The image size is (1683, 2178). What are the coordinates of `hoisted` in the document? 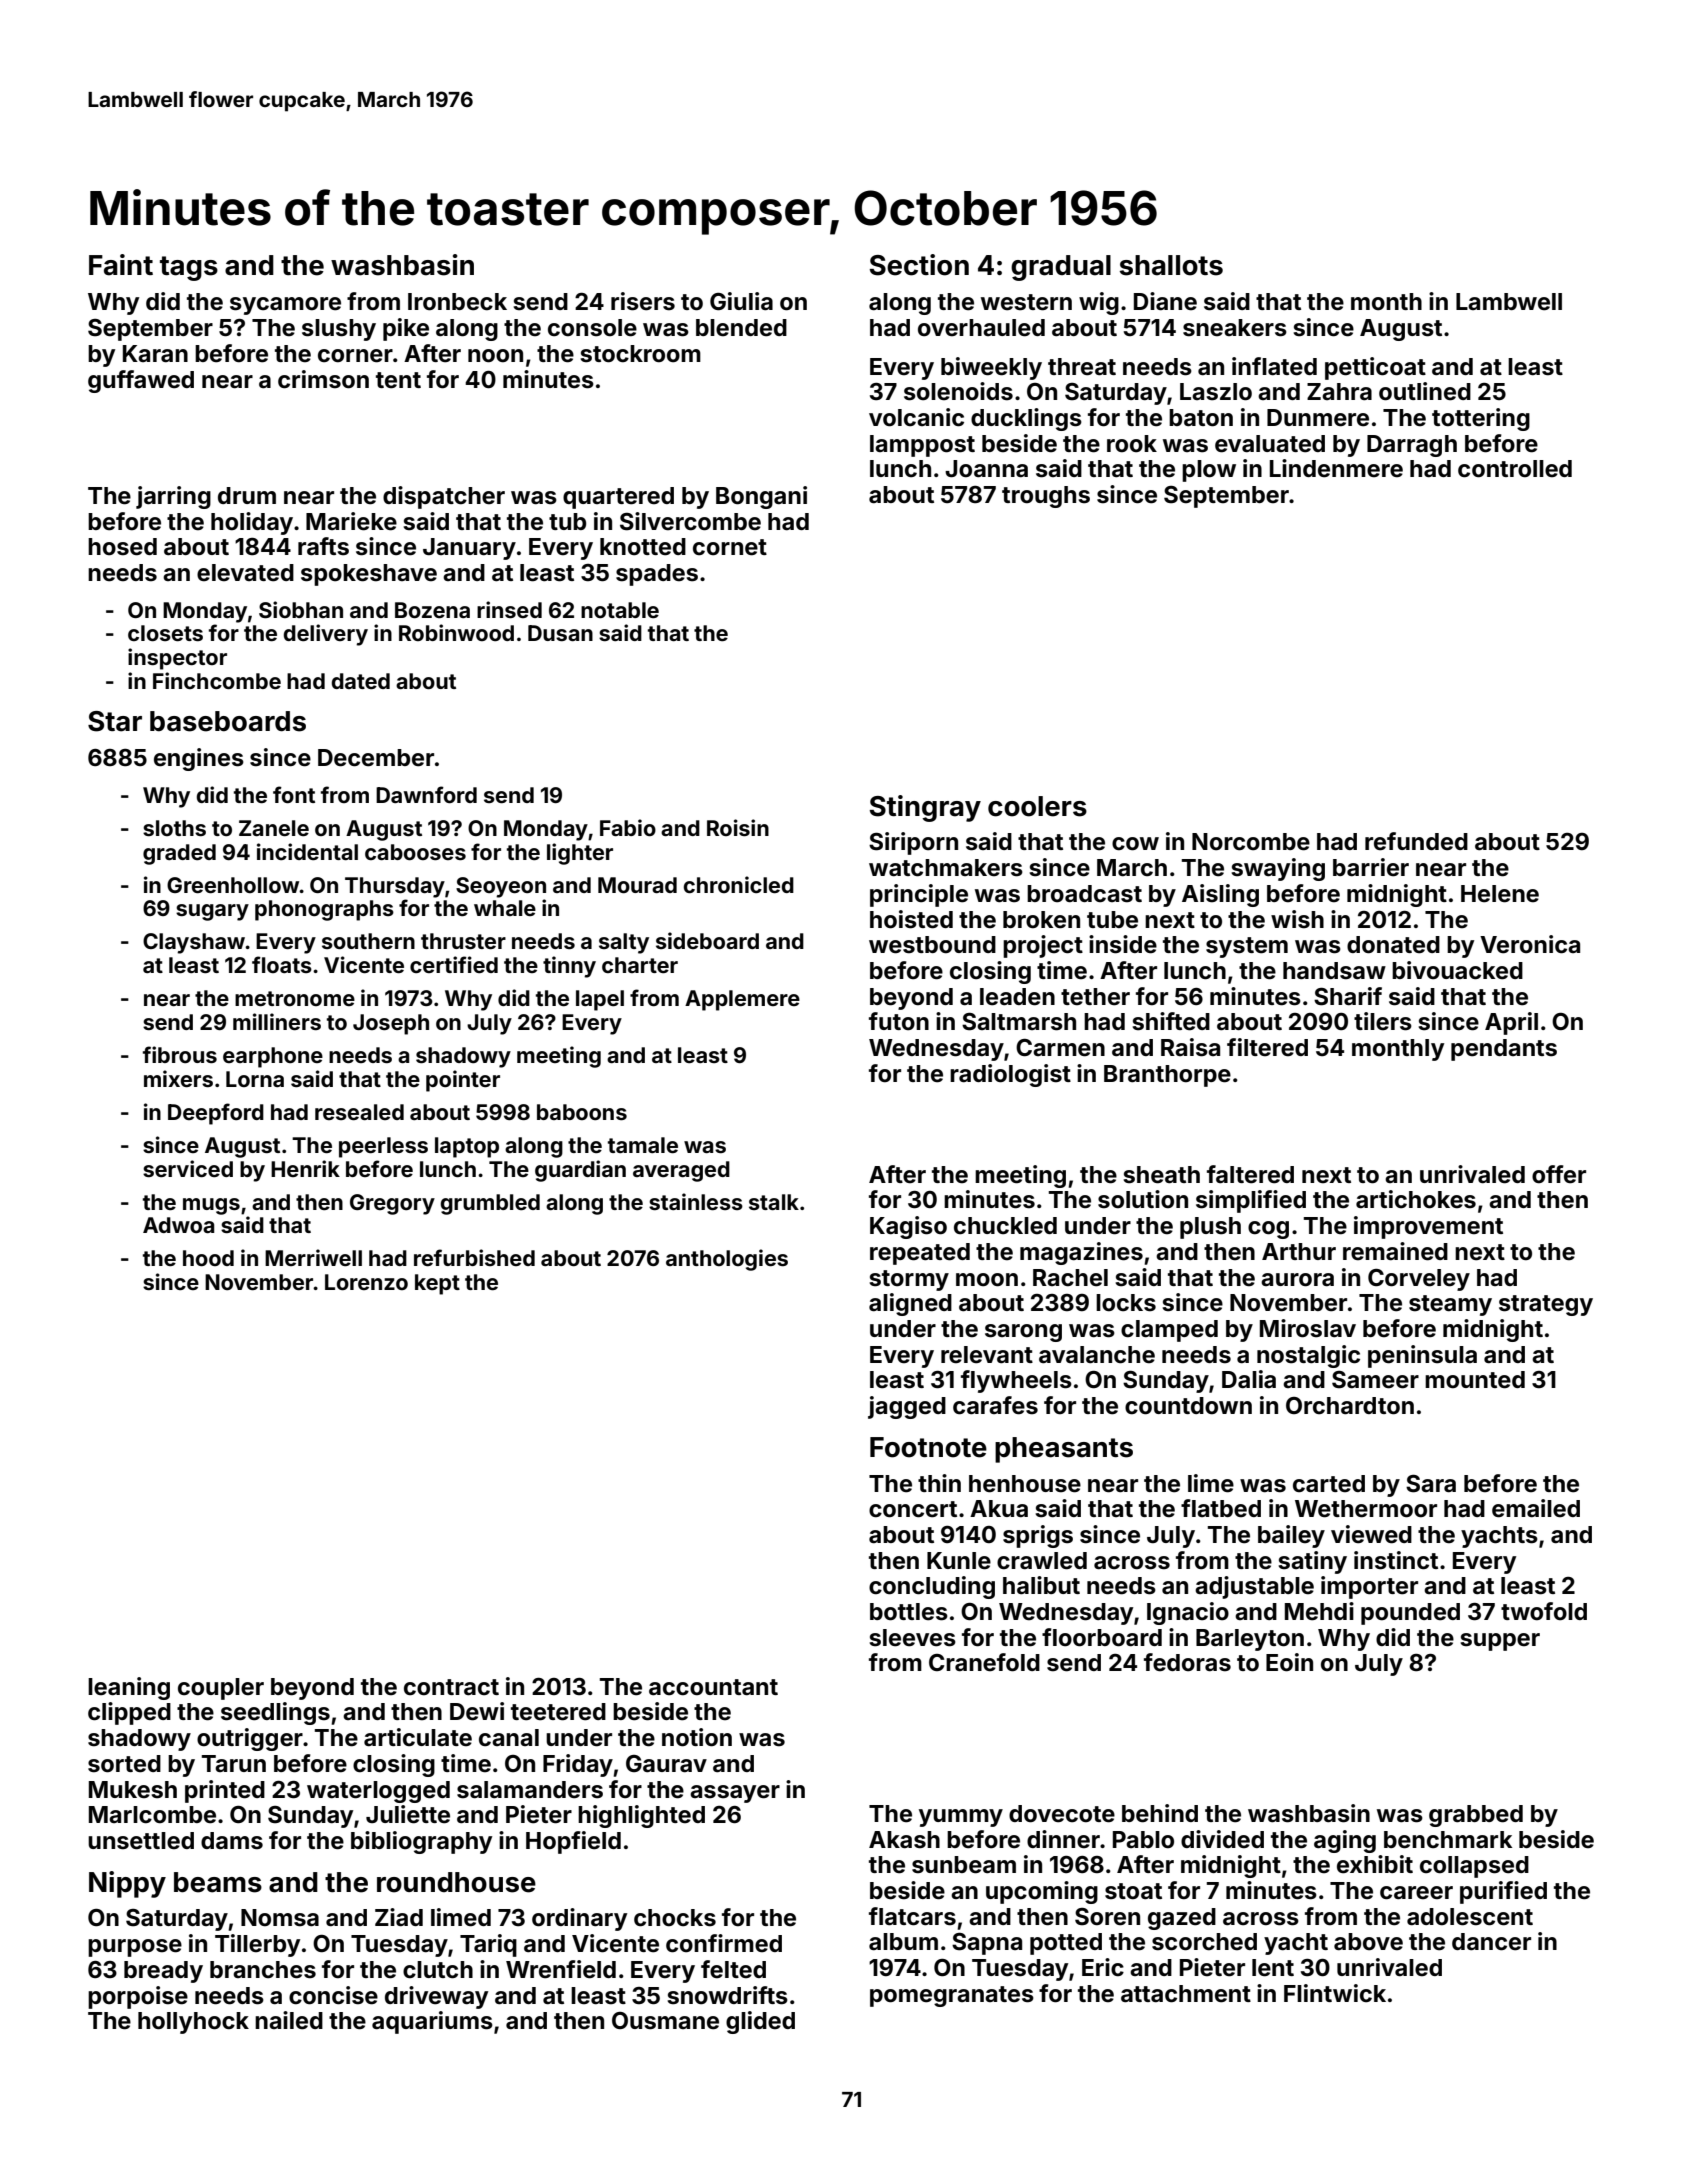 It's located at (911, 919).
